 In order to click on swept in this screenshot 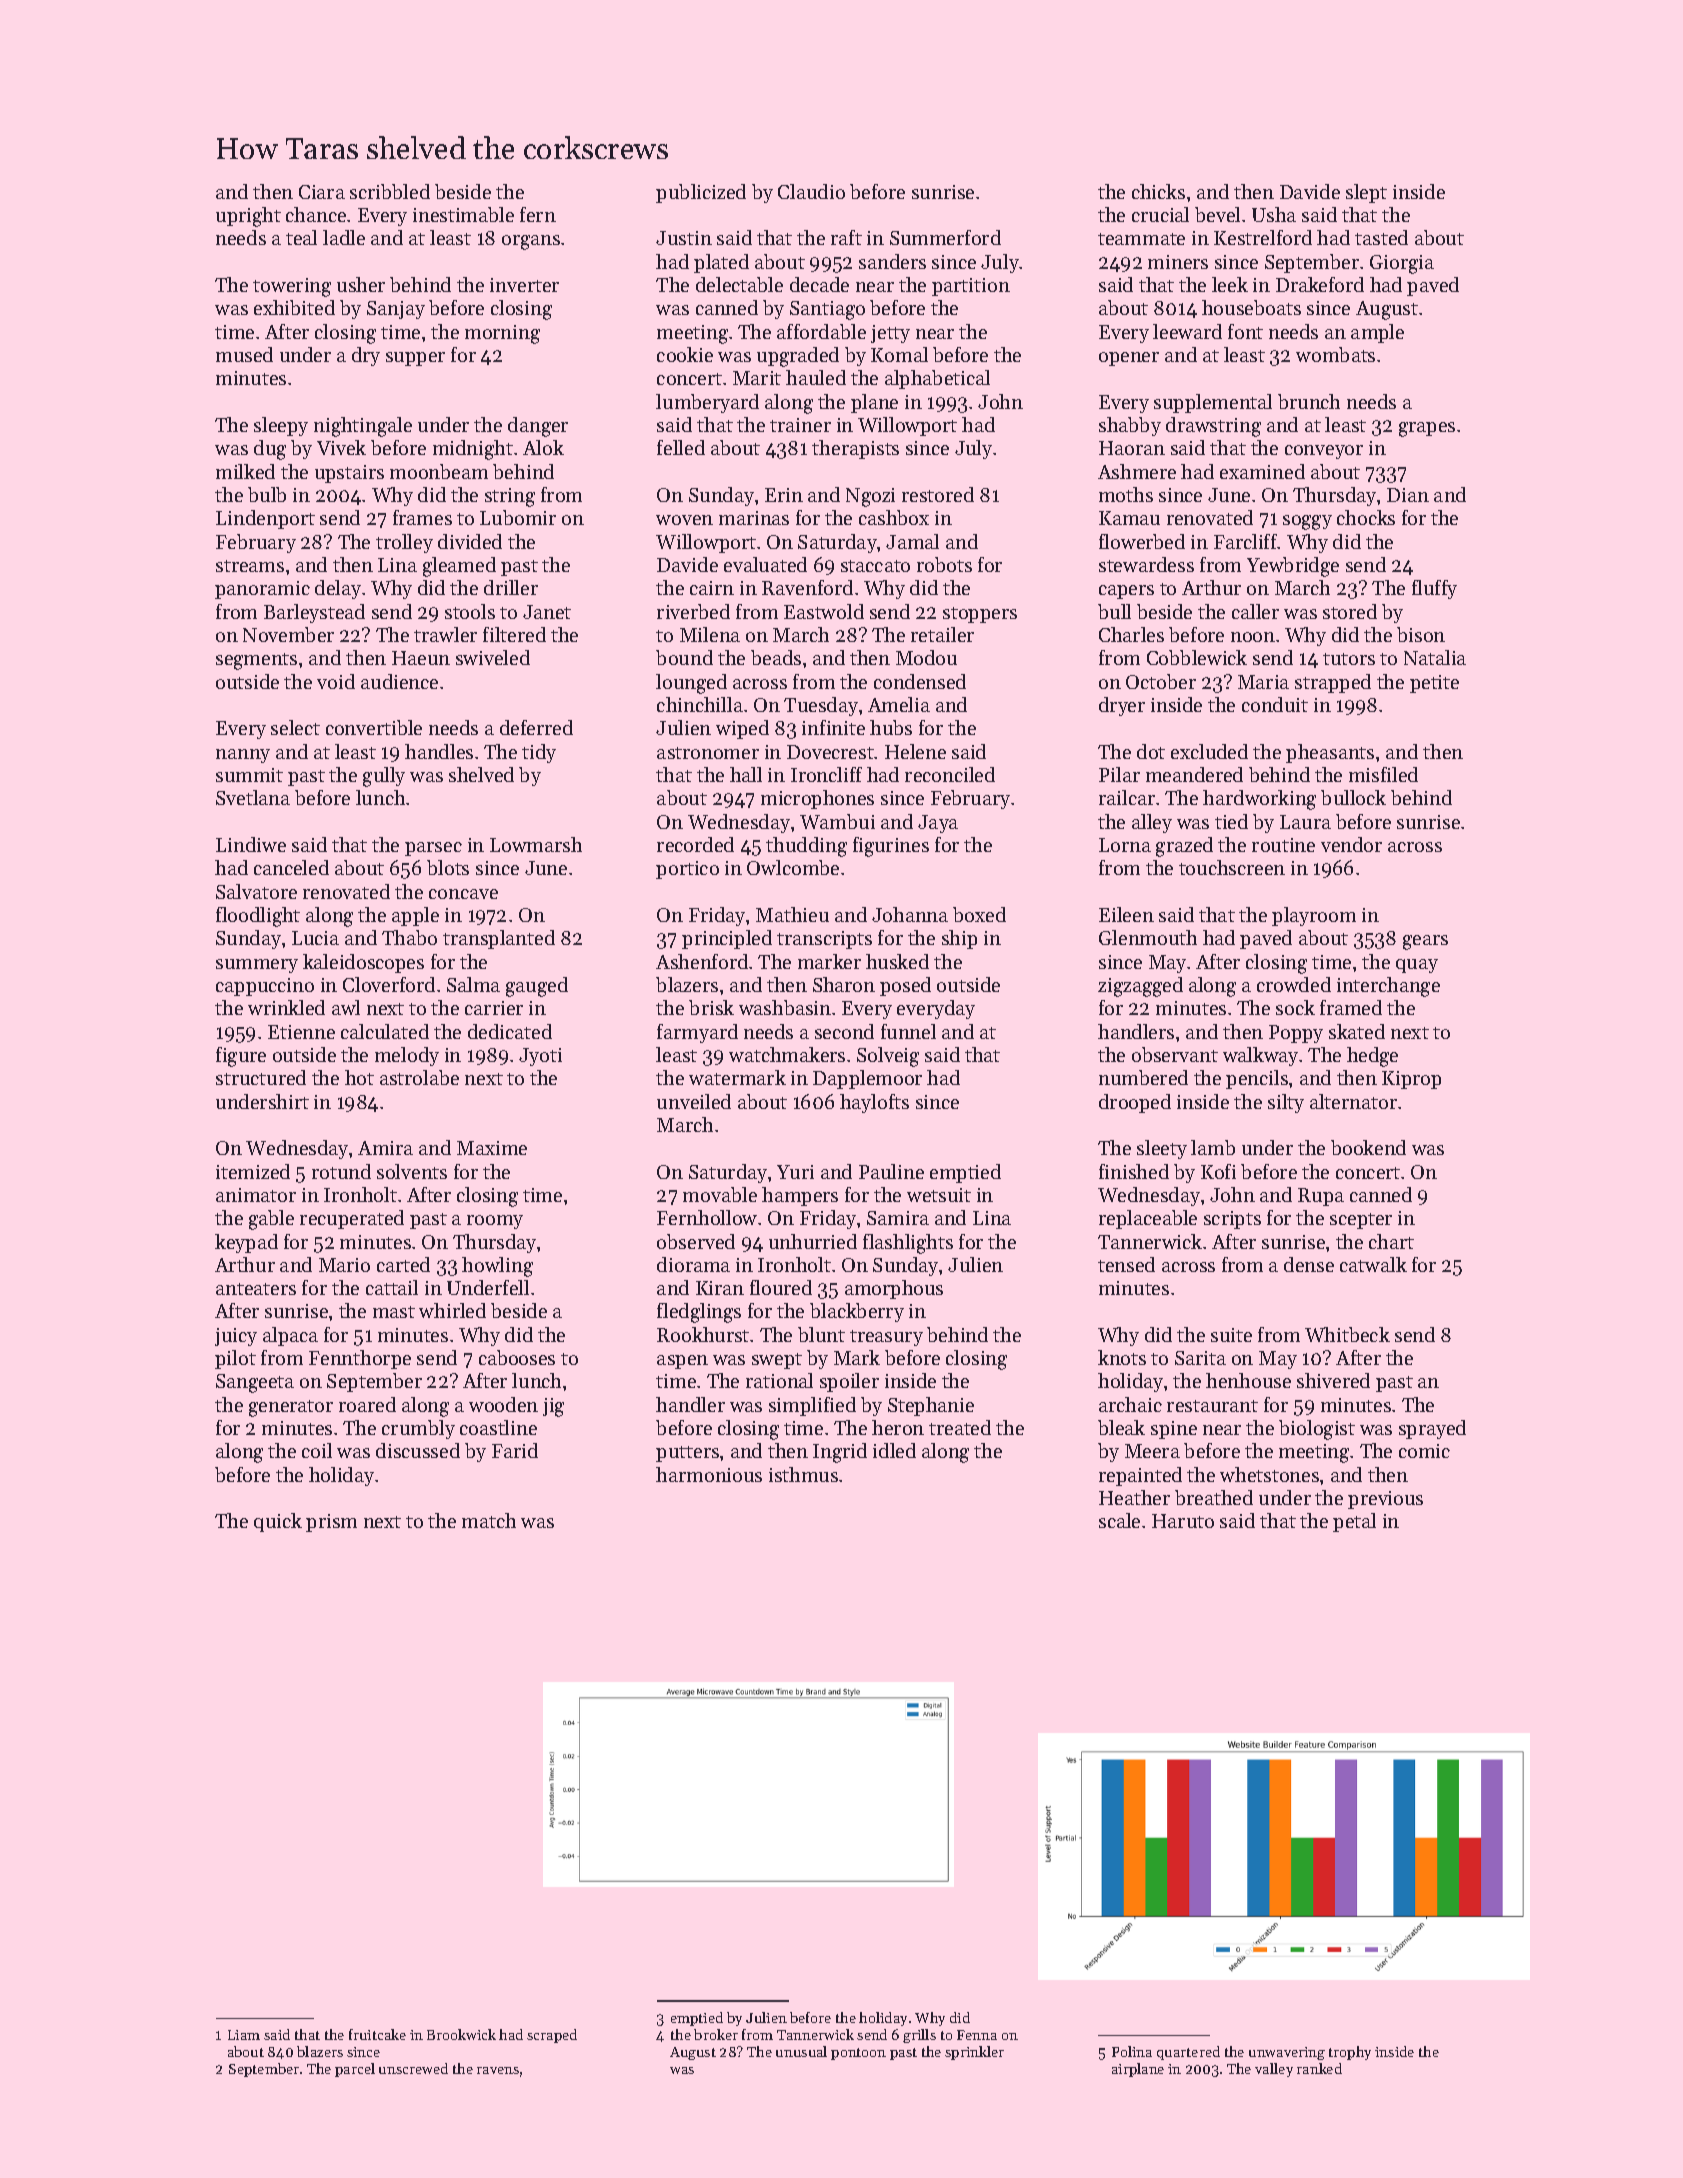, I will do `click(777, 1361)`.
